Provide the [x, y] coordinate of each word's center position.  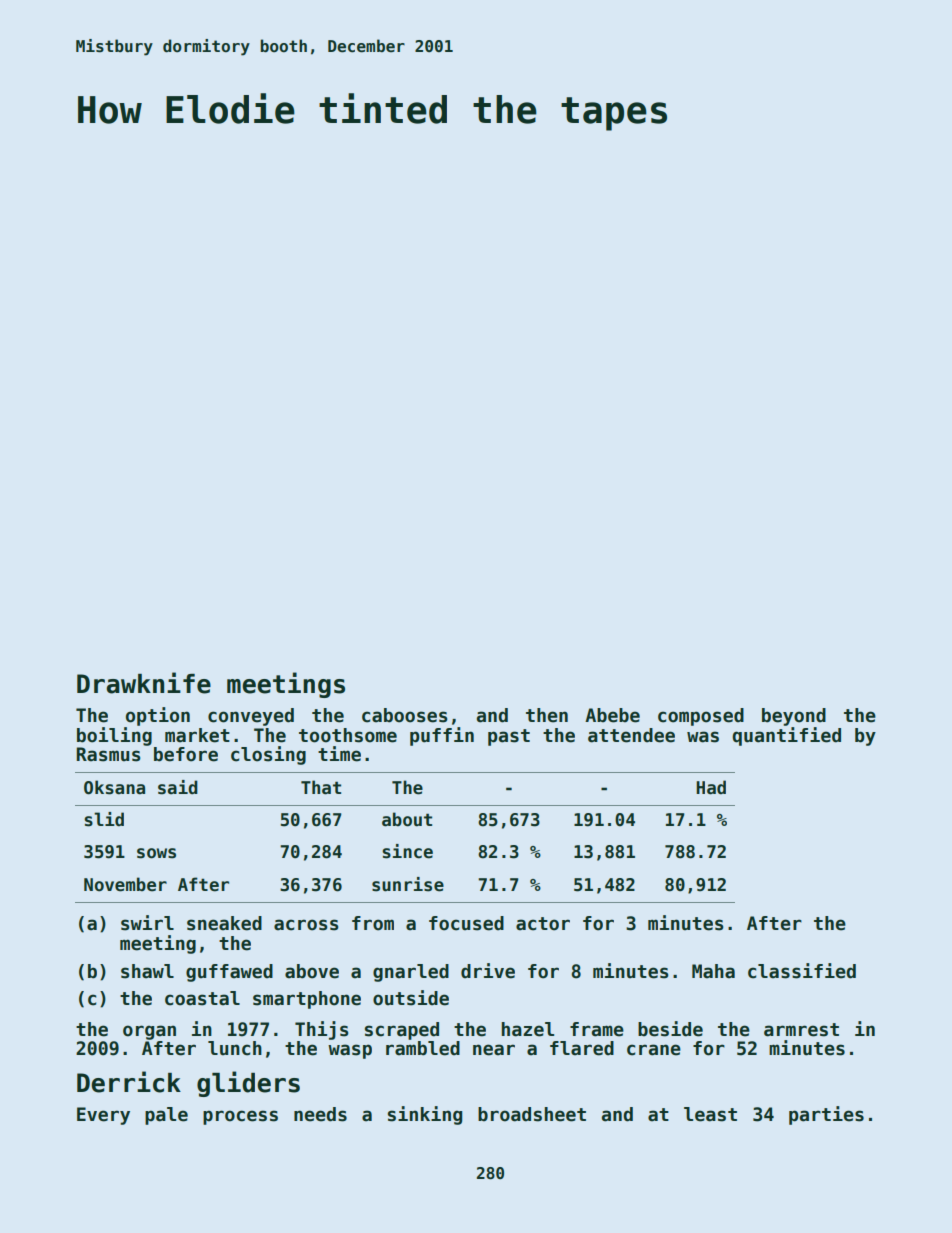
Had [711, 787]
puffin [442, 736]
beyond [794, 717]
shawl [147, 971]
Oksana [114, 787]
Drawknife [144, 683]
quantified [786, 736]
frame [597, 1029]
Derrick [129, 1082]
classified [802, 971]
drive [488, 971]
